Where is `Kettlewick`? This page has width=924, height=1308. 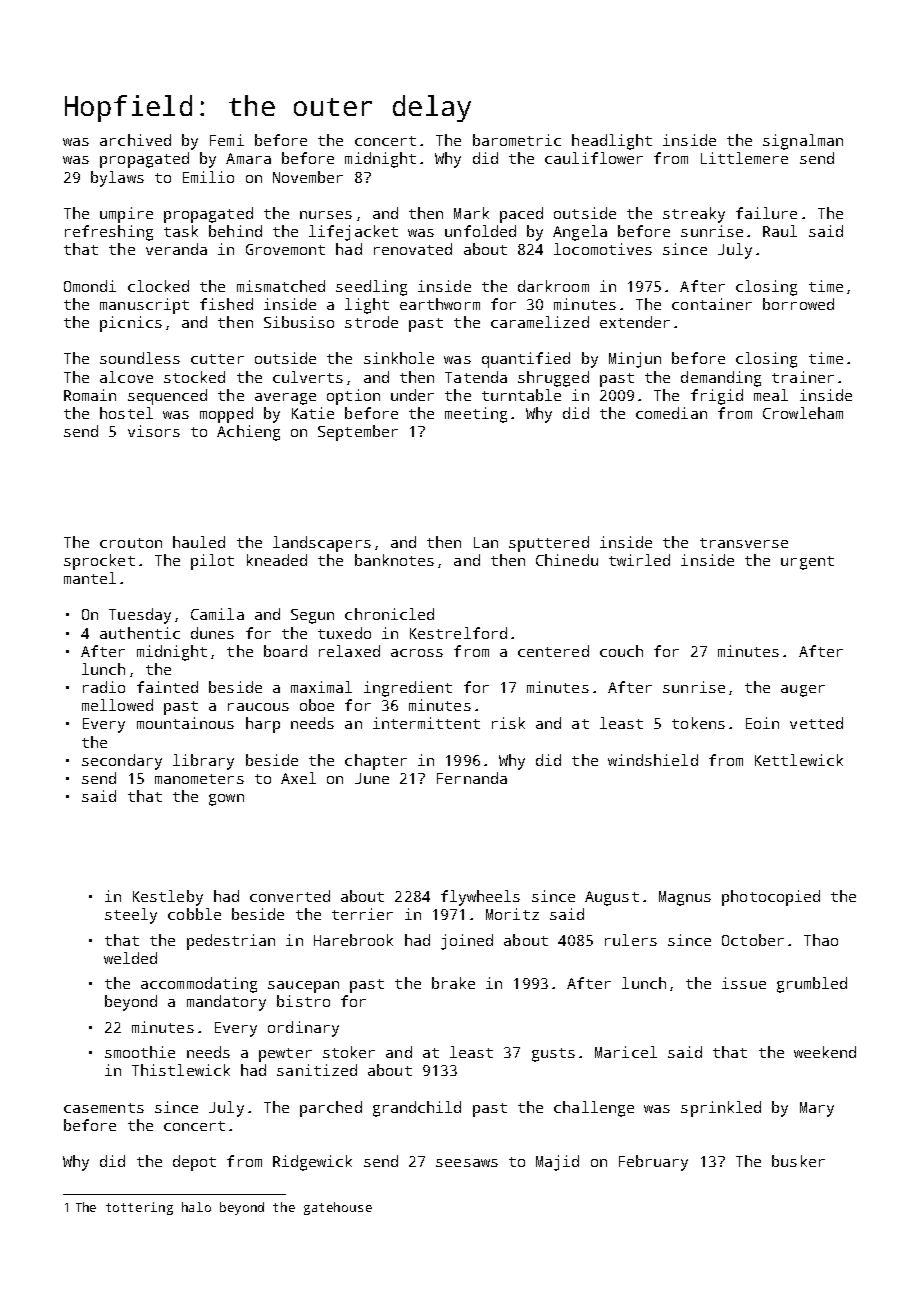
Kettlewick is located at coordinates (799, 760).
